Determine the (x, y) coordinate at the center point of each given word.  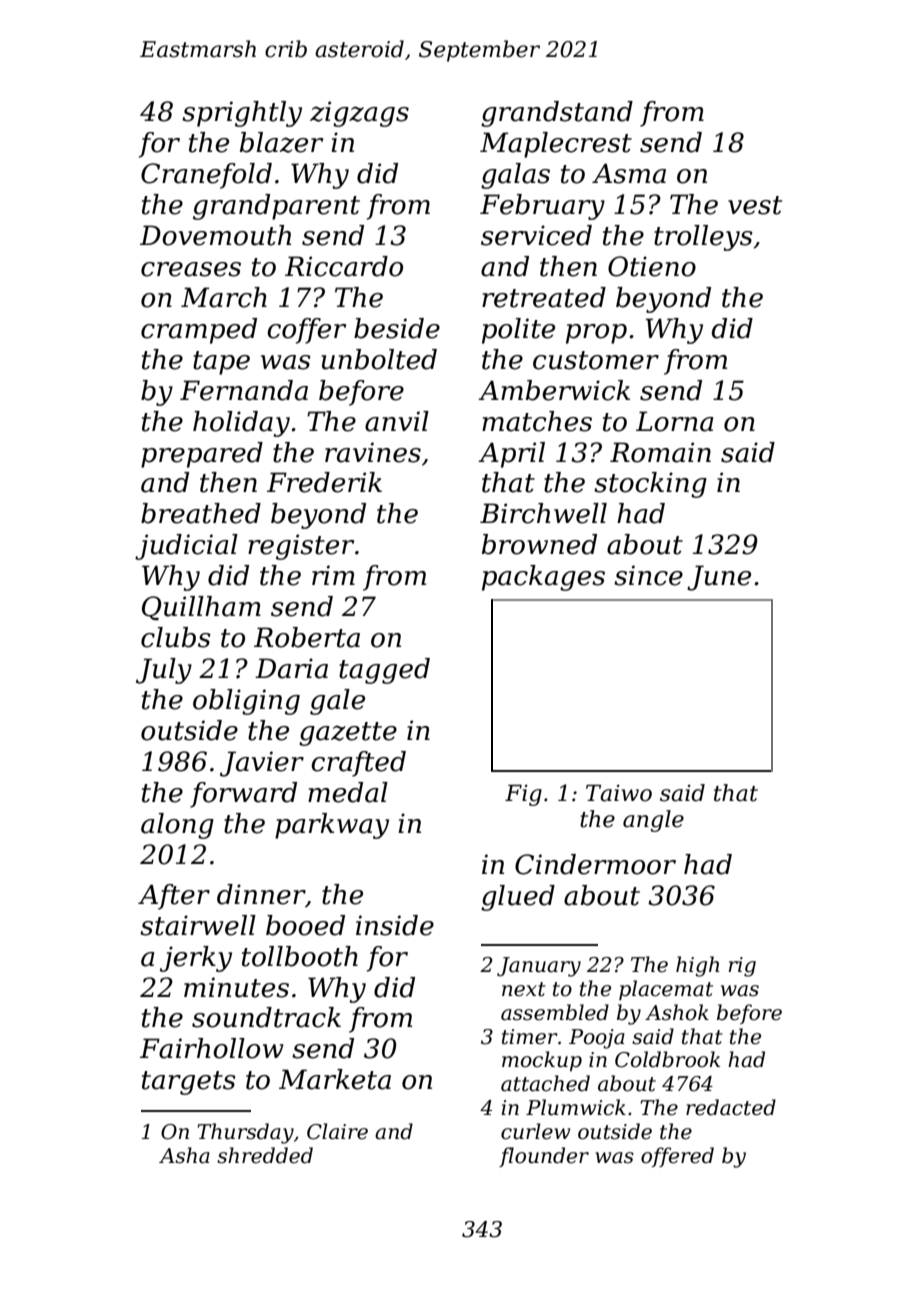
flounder (544, 1157)
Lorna (675, 421)
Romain (660, 452)
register (301, 547)
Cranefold (206, 176)
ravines (373, 452)
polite (518, 331)
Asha (184, 1155)
